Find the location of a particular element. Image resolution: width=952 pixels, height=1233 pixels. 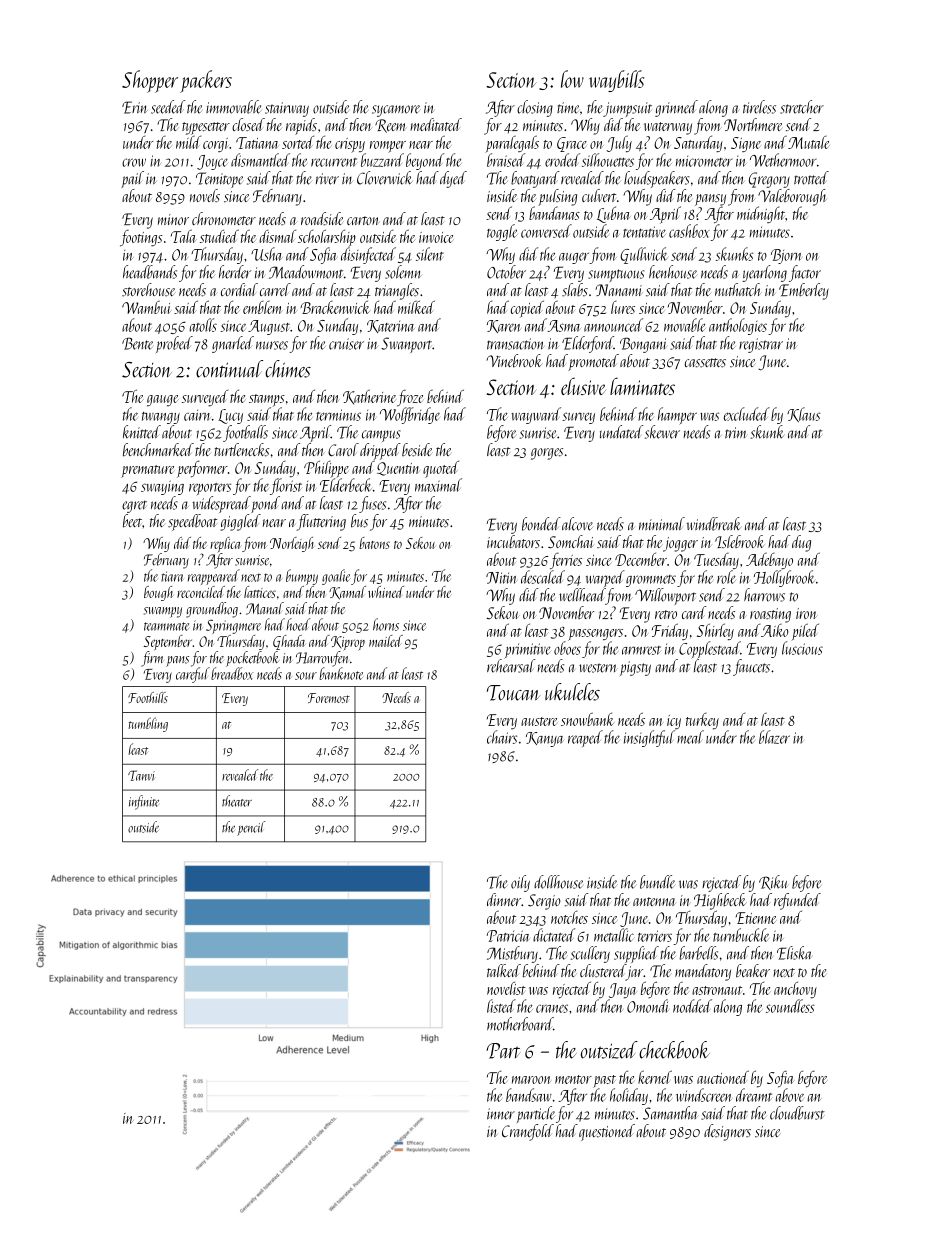

meditated is located at coordinates (436, 124).
